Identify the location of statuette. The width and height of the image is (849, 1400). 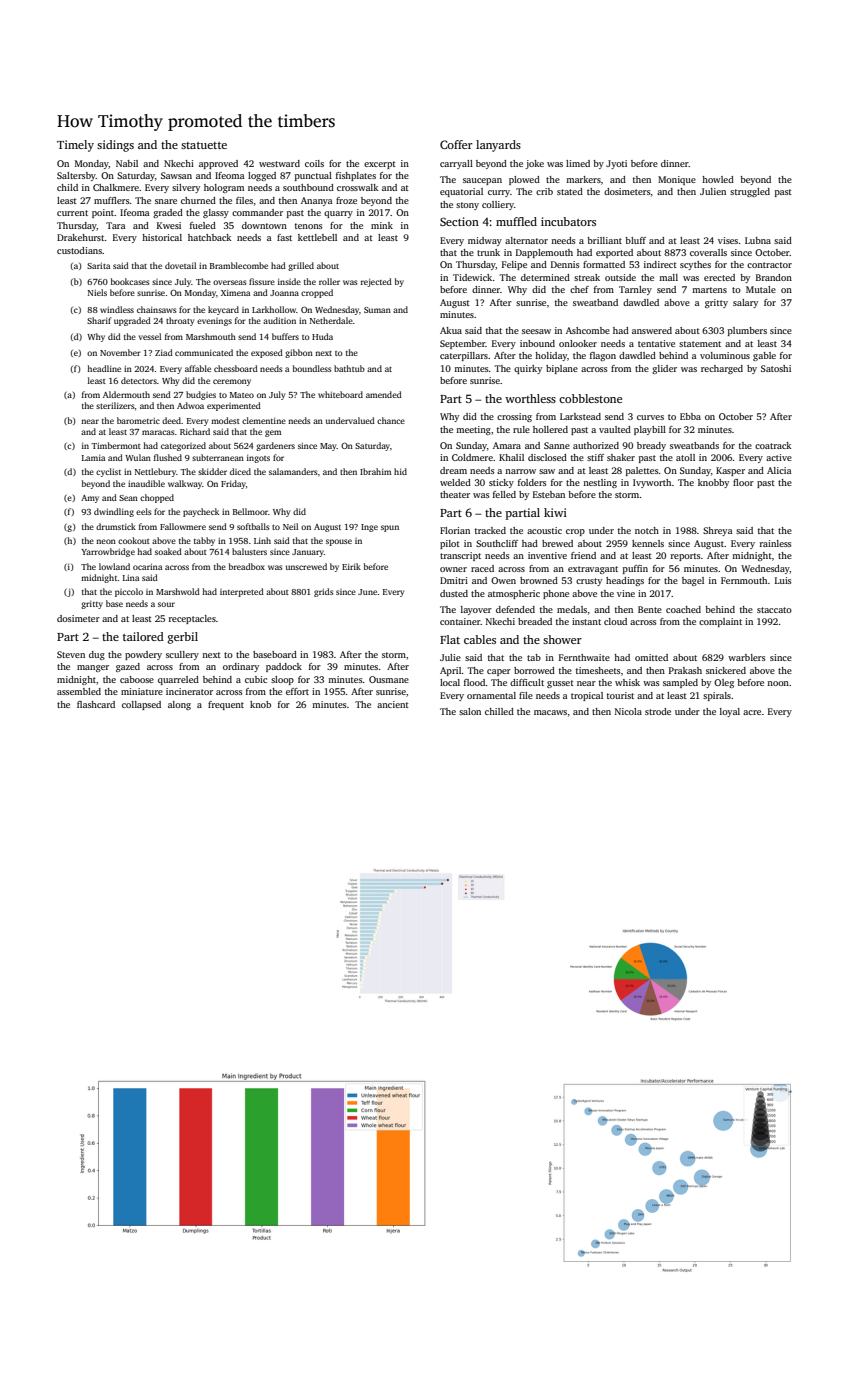
(204, 145).
